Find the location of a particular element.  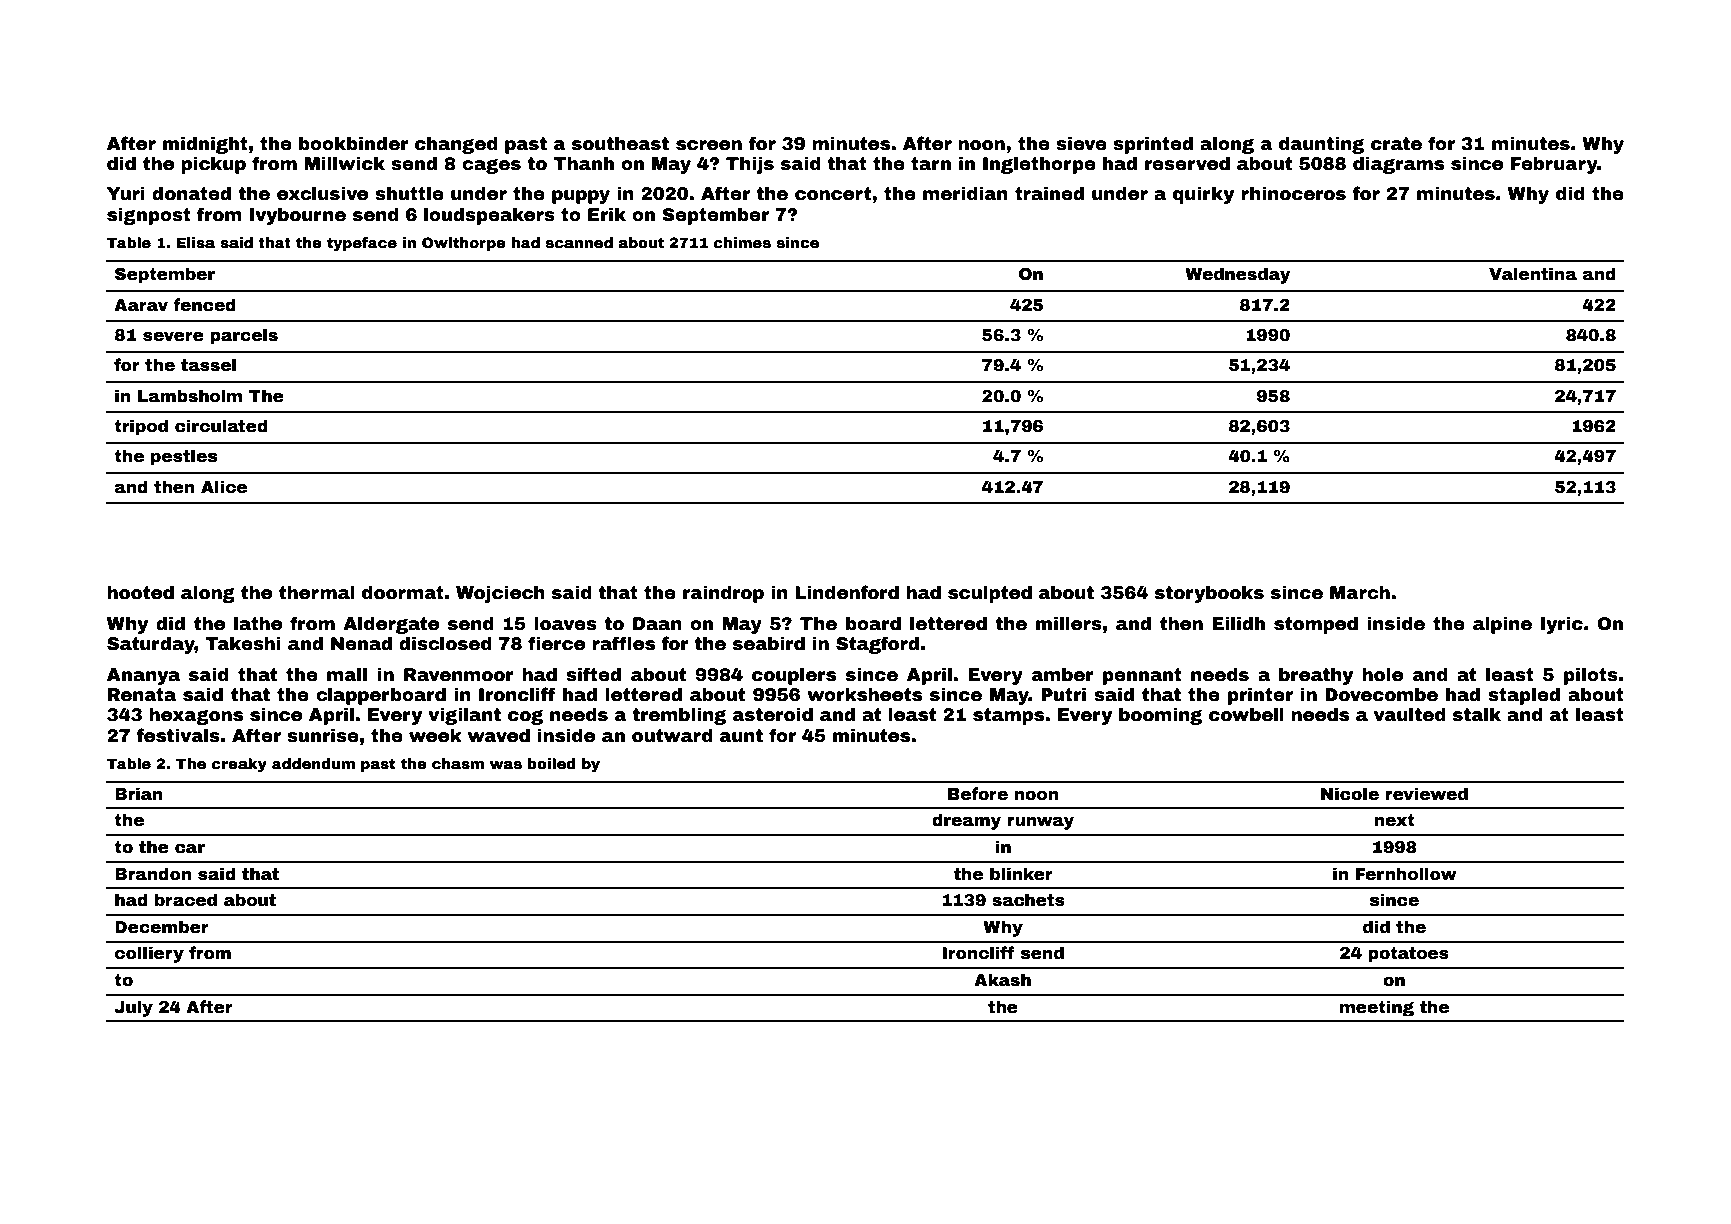

sieve is located at coordinates (1081, 143).
